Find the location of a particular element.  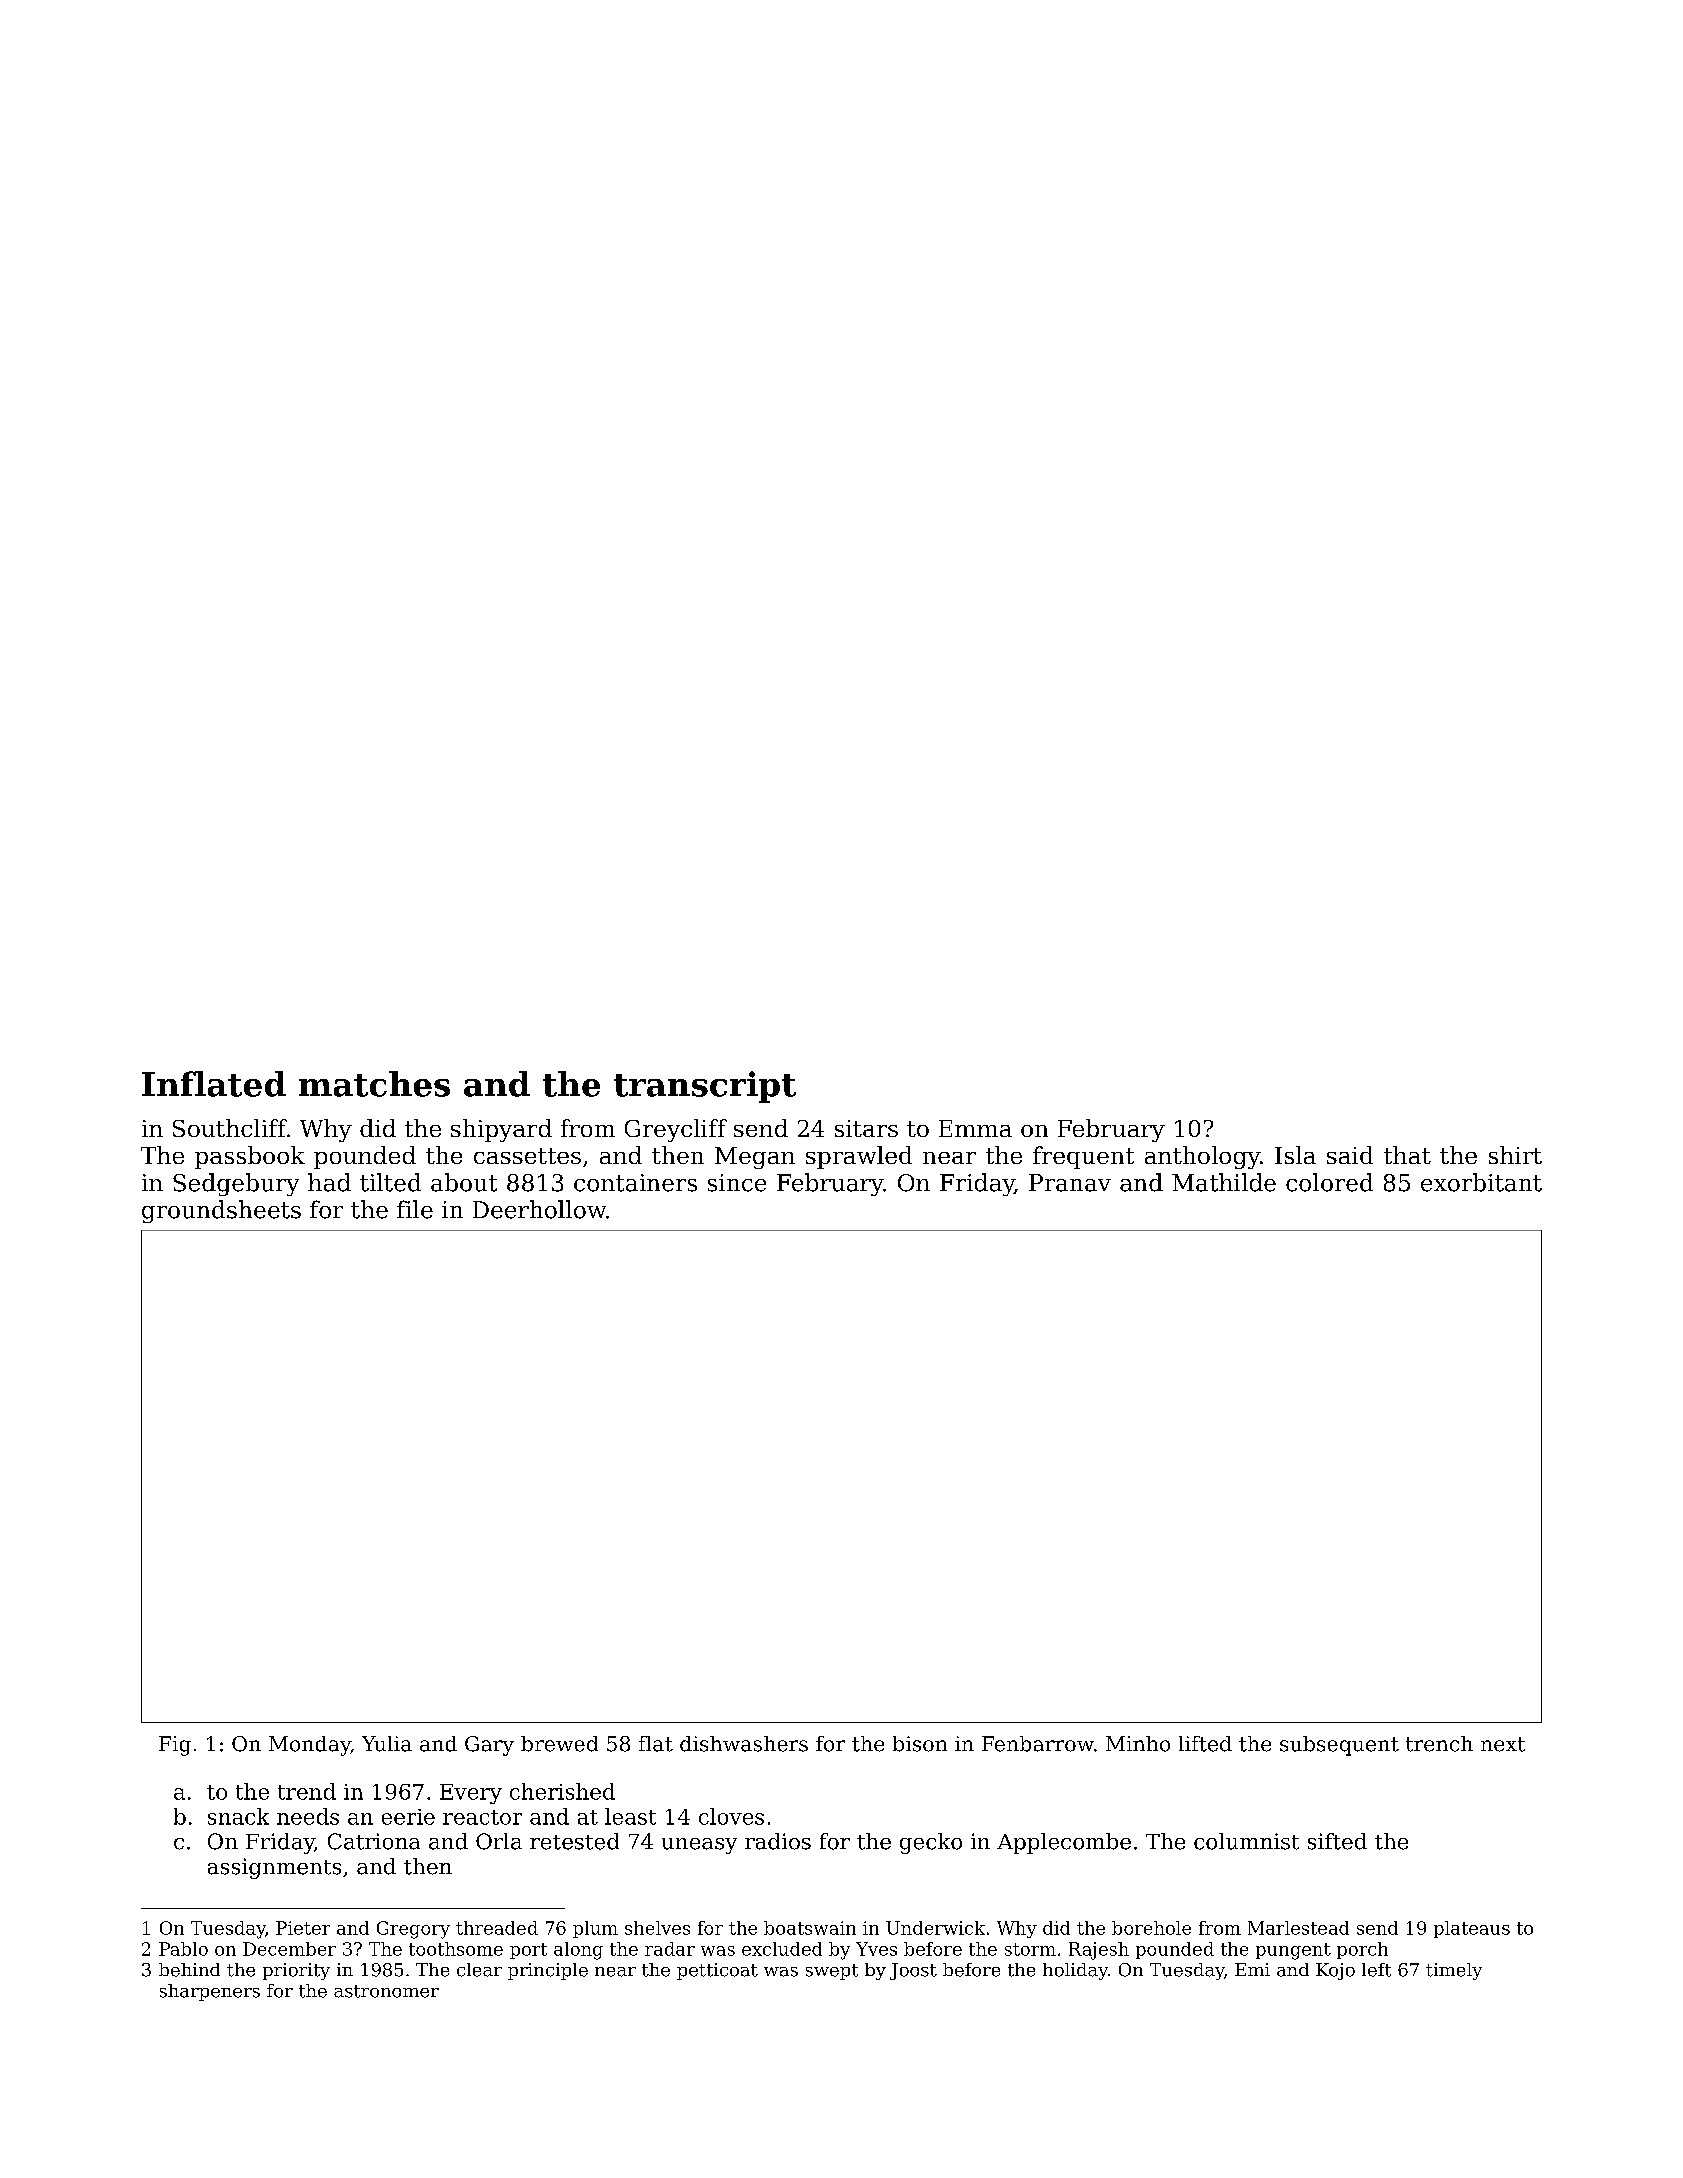

since is located at coordinates (737, 1183).
